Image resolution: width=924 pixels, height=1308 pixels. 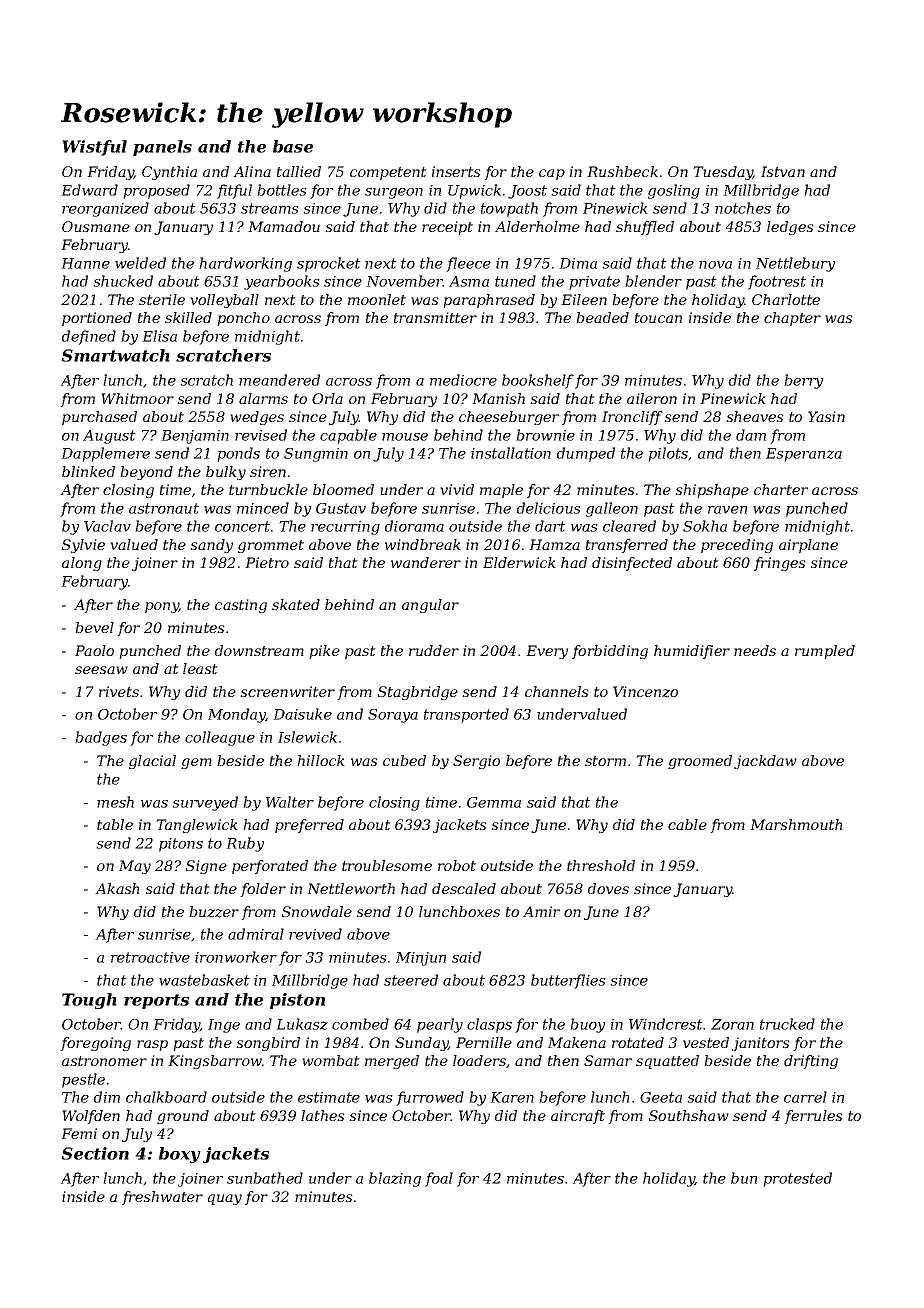 What do you see at coordinates (463, 380) in the screenshot?
I see `mediocre` at bounding box center [463, 380].
